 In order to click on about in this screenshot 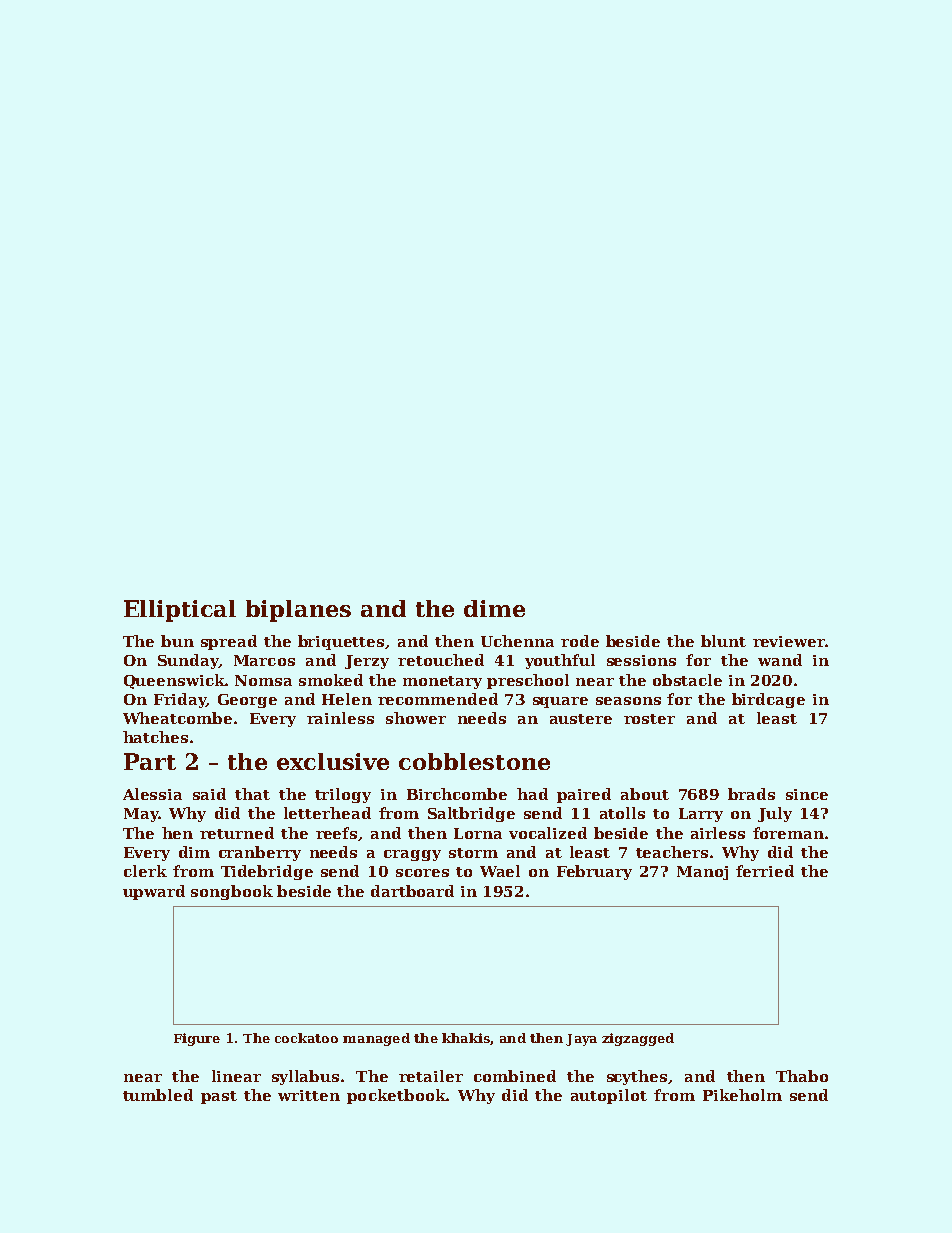, I will do `click(645, 794)`.
